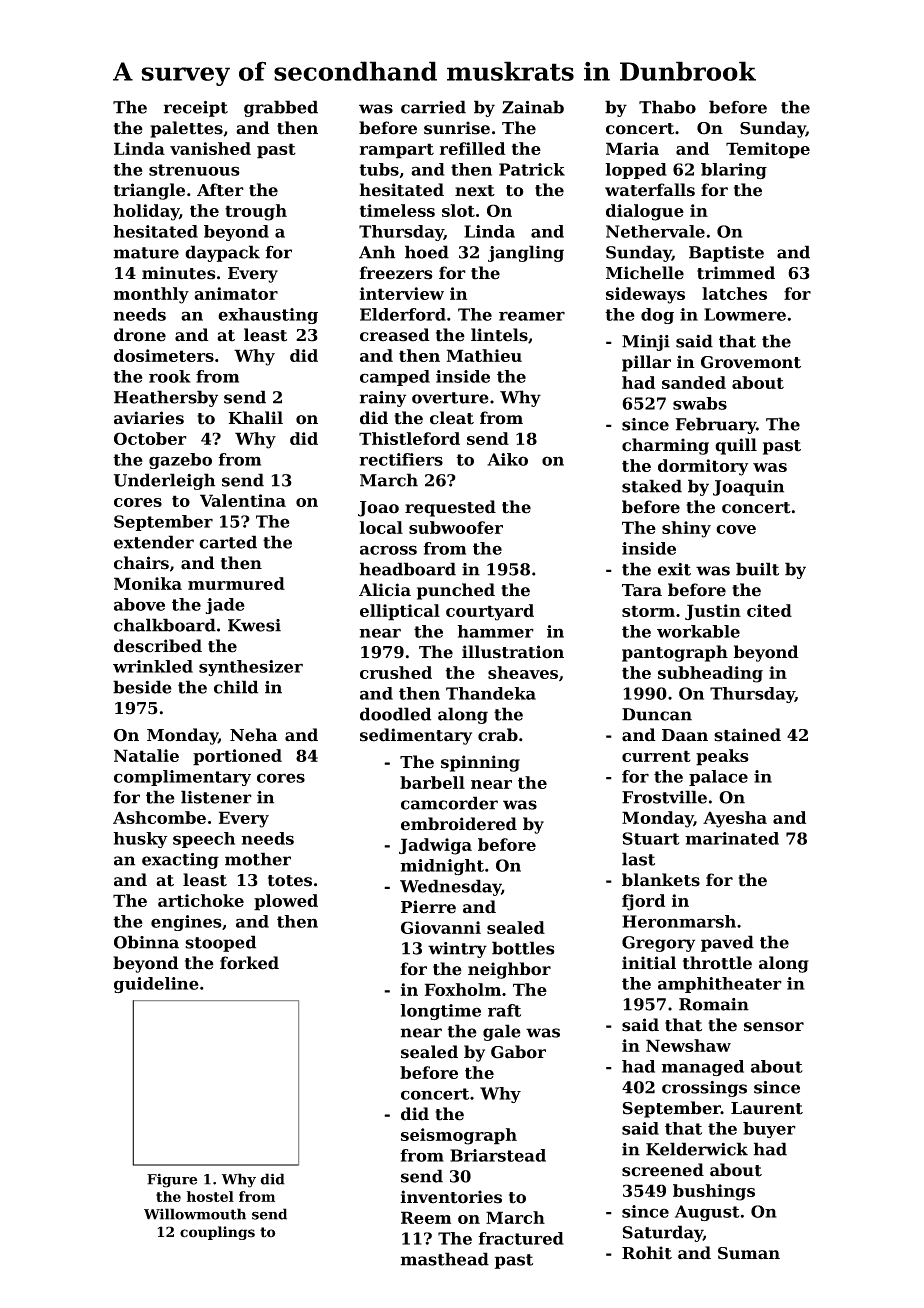 This document has width=924, height=1308. I want to click on animator, so click(236, 293).
